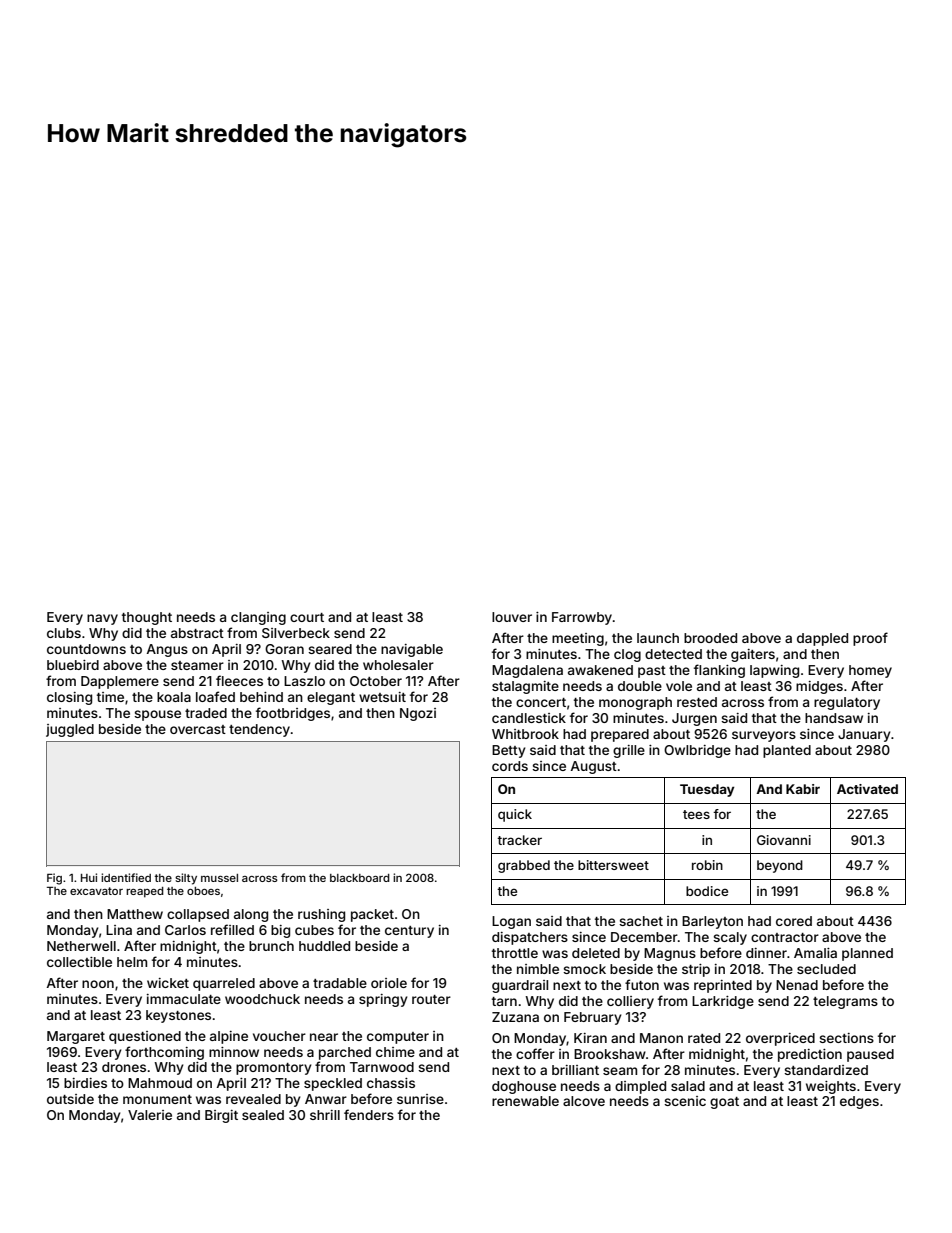  I want to click on Farrowby, so click(582, 618).
